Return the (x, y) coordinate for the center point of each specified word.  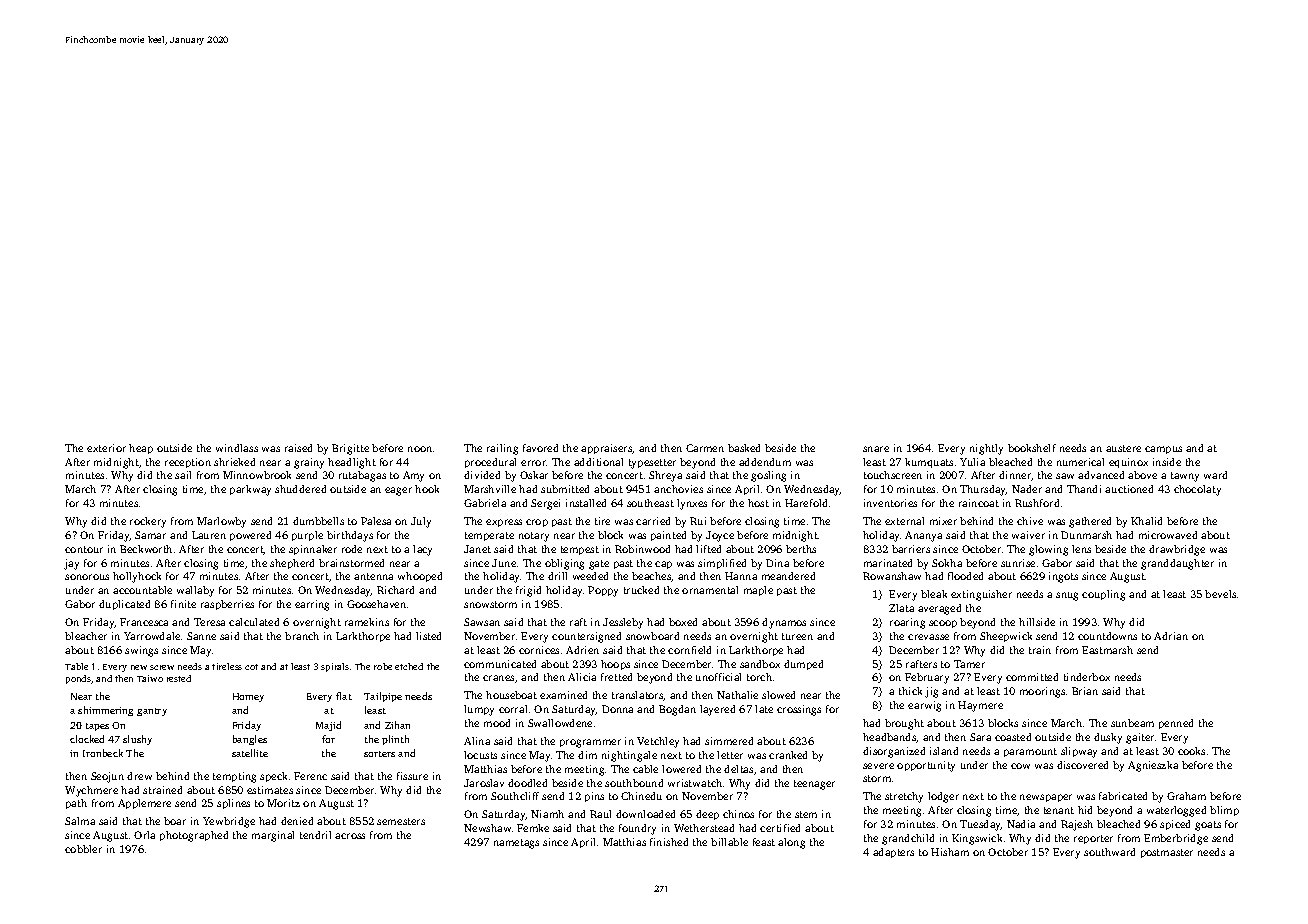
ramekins (367, 622)
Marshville (490, 489)
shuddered (300, 489)
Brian (1085, 691)
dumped (803, 665)
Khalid (1146, 521)
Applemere (144, 804)
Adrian (1171, 636)
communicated (500, 664)
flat (344, 696)
